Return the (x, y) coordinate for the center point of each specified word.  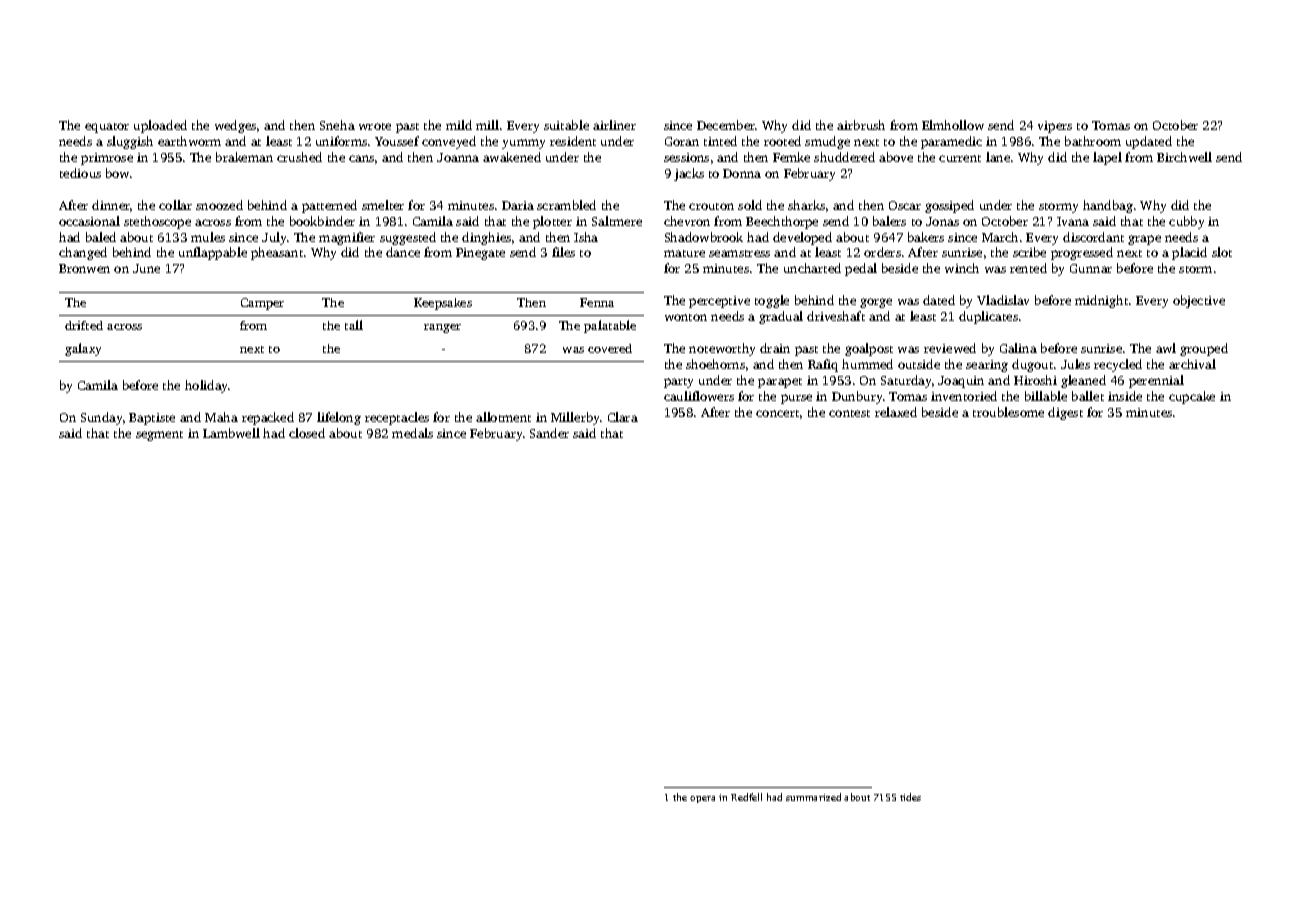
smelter (383, 205)
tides (910, 797)
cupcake (1192, 397)
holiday (206, 386)
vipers (1055, 127)
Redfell (746, 797)
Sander (549, 433)
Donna (742, 173)
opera (702, 799)
